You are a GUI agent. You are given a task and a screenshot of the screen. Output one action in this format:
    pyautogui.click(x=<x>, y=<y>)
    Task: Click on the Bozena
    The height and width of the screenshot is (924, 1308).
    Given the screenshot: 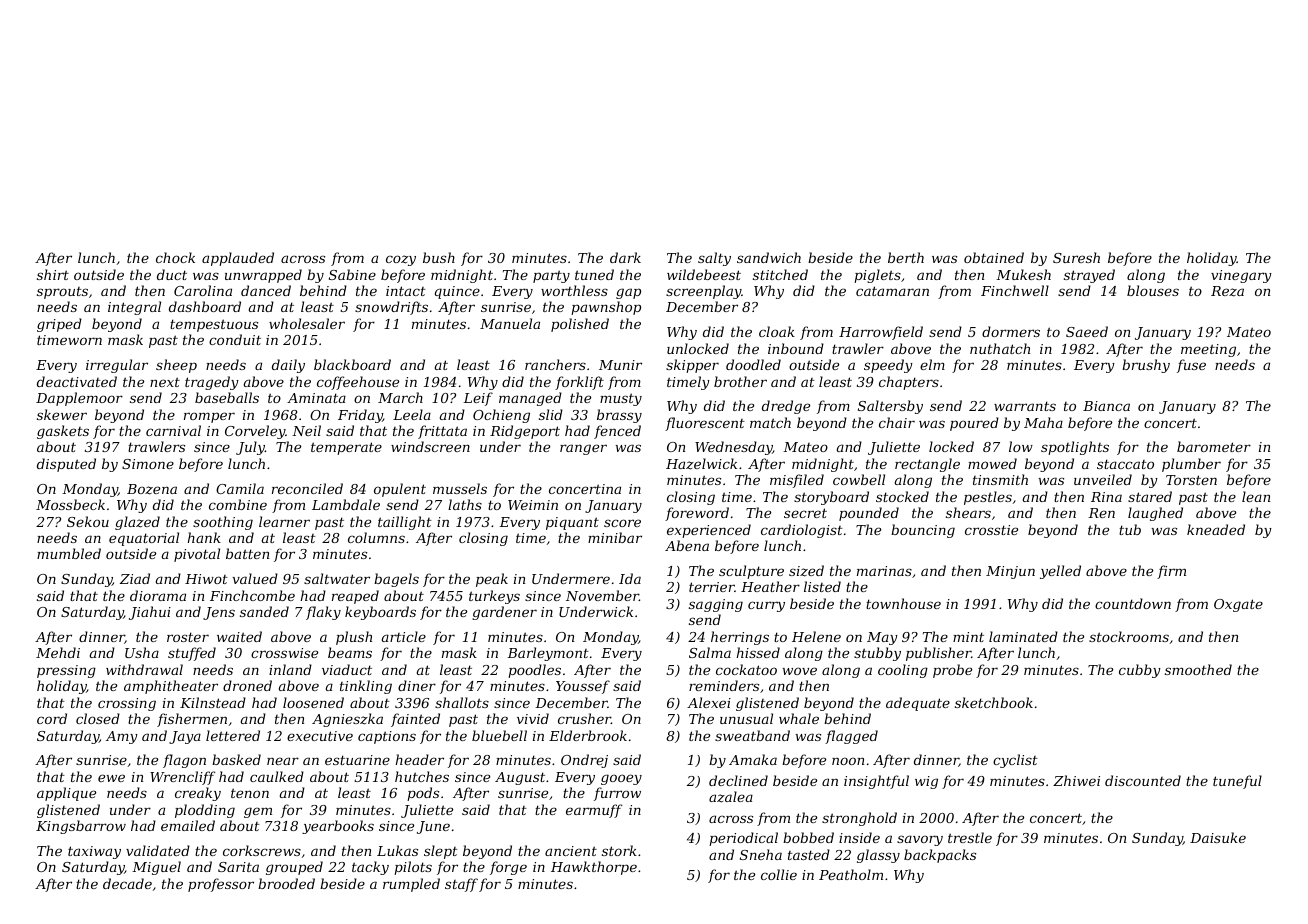 What is the action you would take?
    pyautogui.click(x=152, y=489)
